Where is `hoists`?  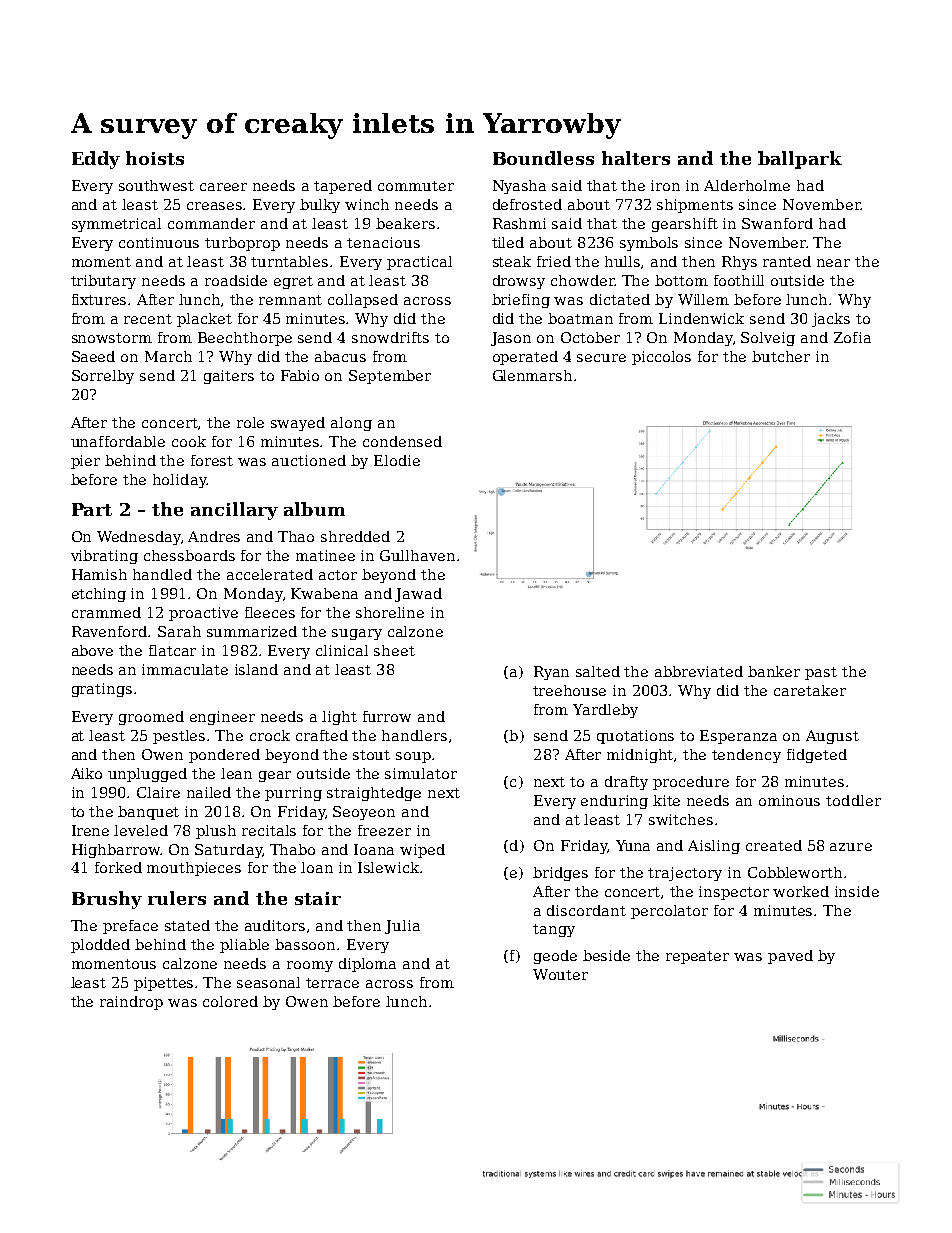 hoists is located at coordinates (155, 158).
